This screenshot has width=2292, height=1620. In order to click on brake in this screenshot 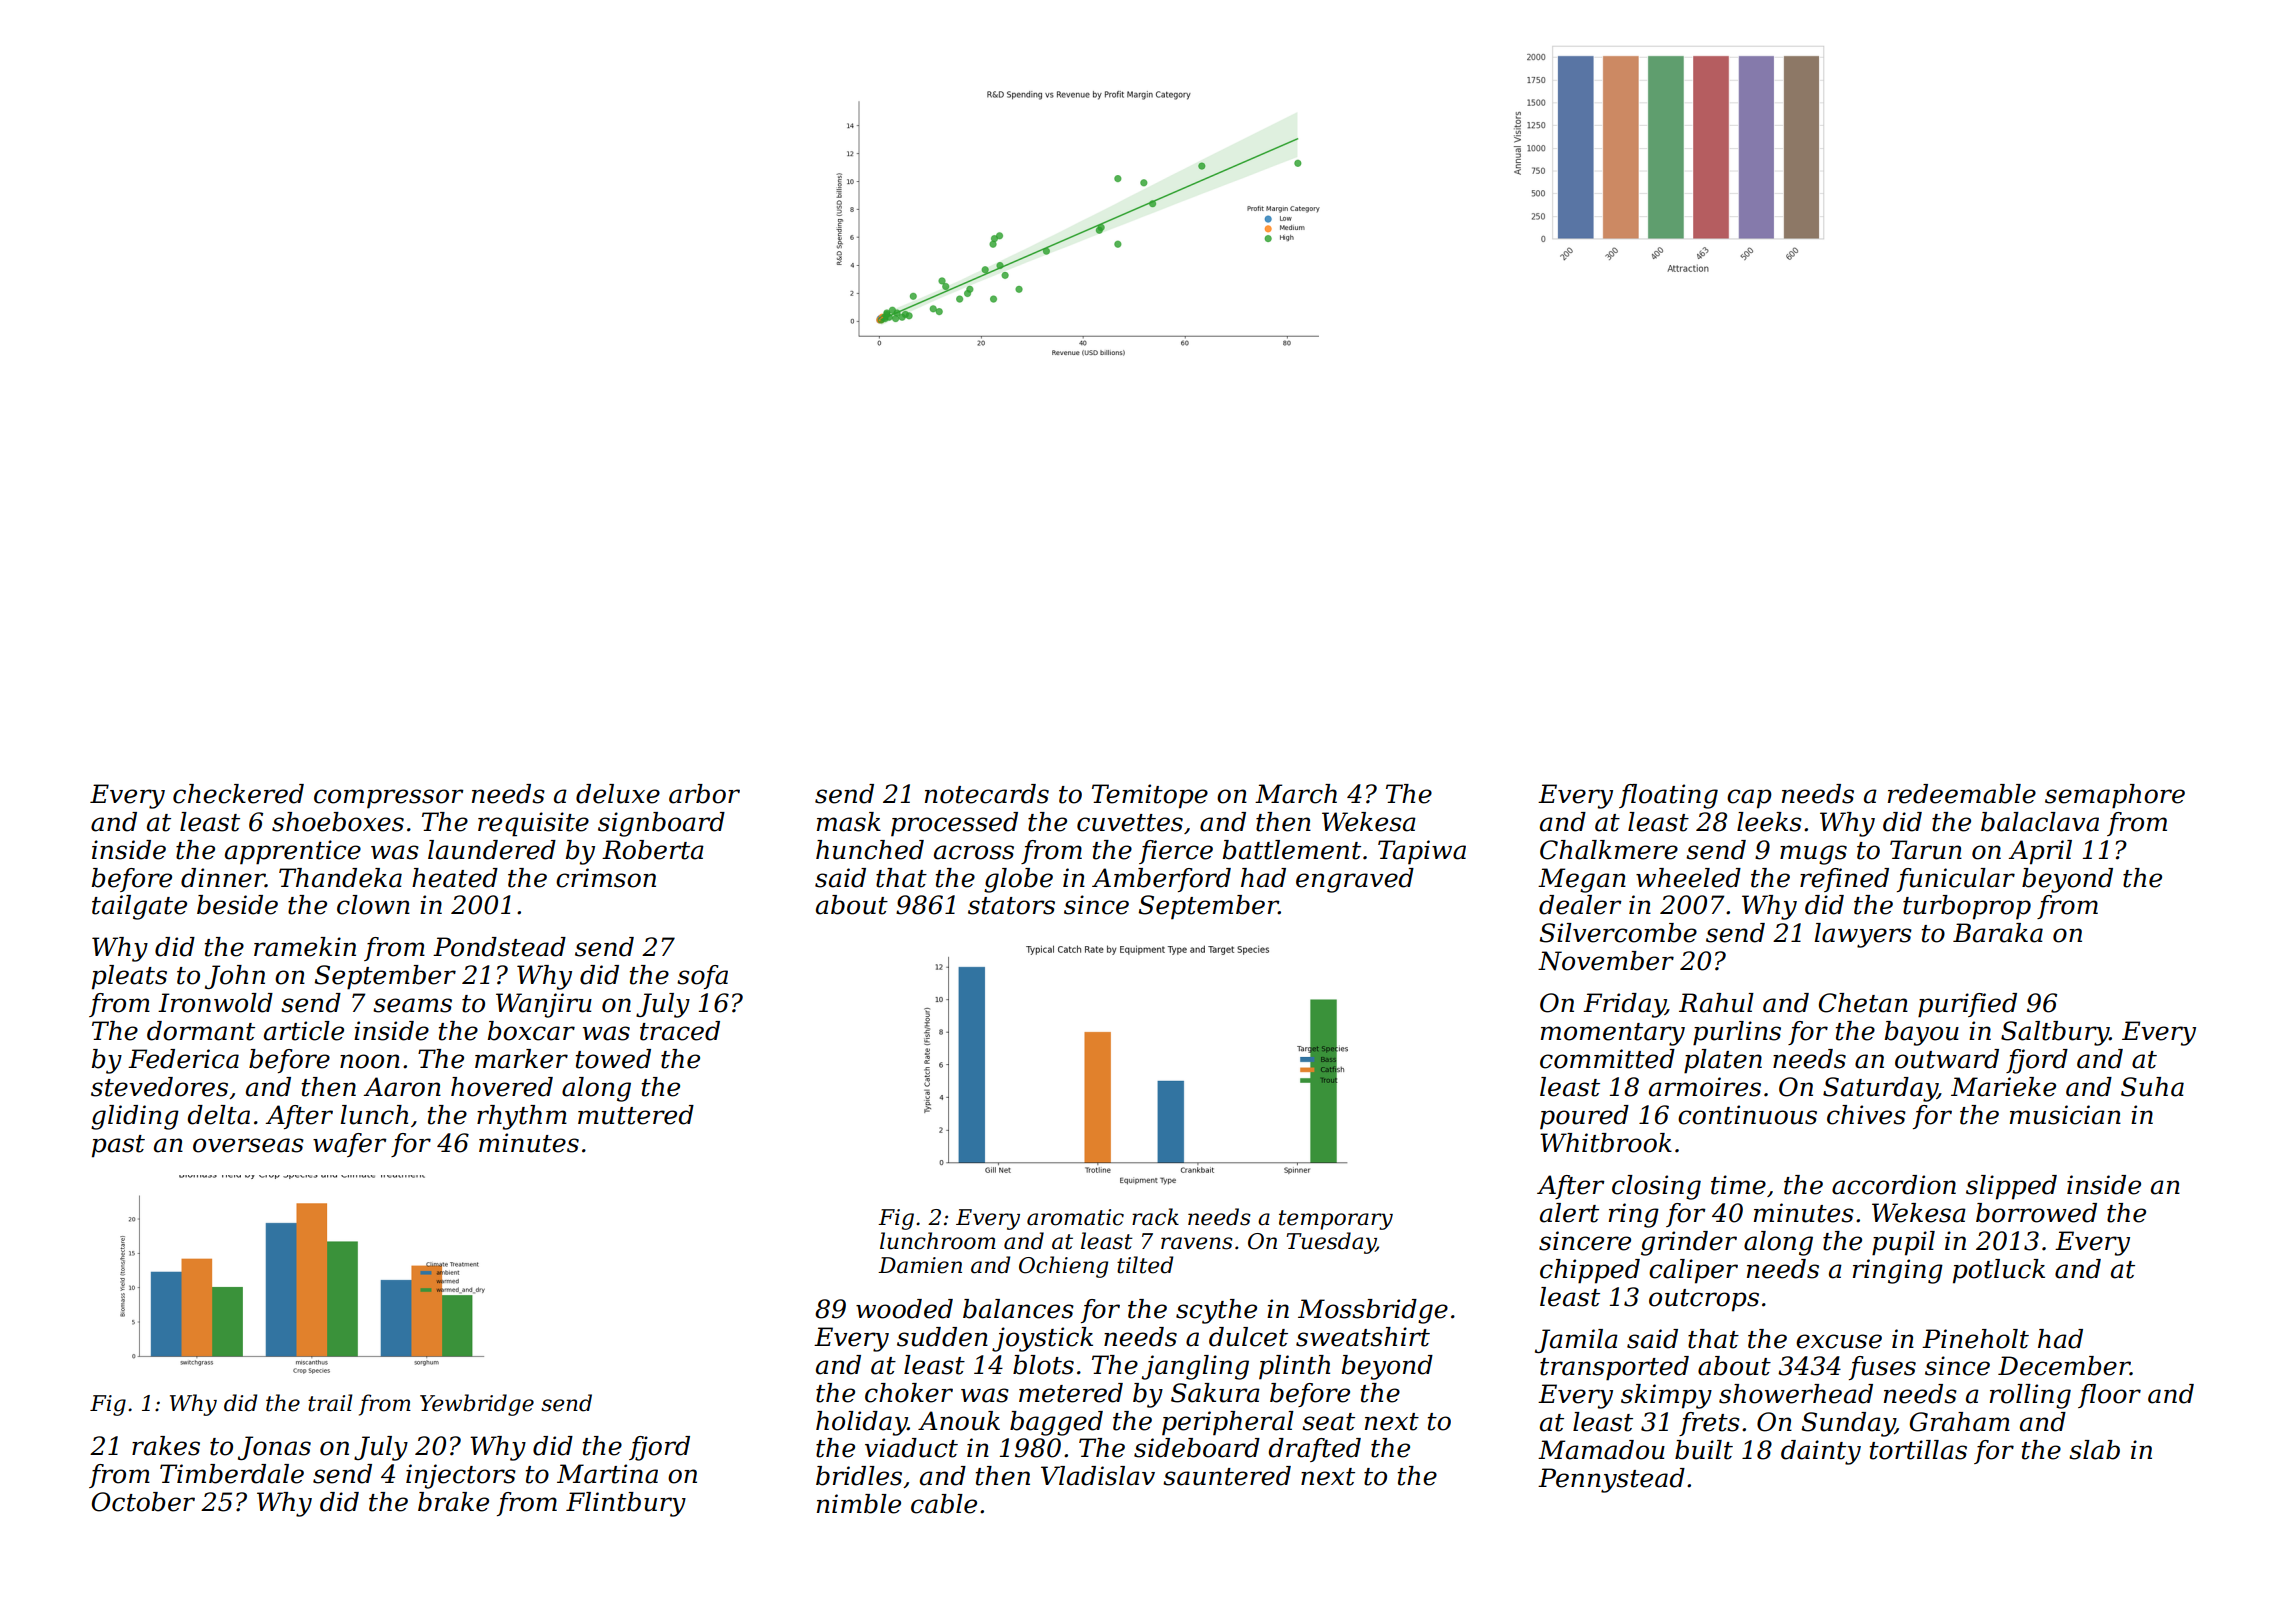, I will do `click(453, 1502)`.
